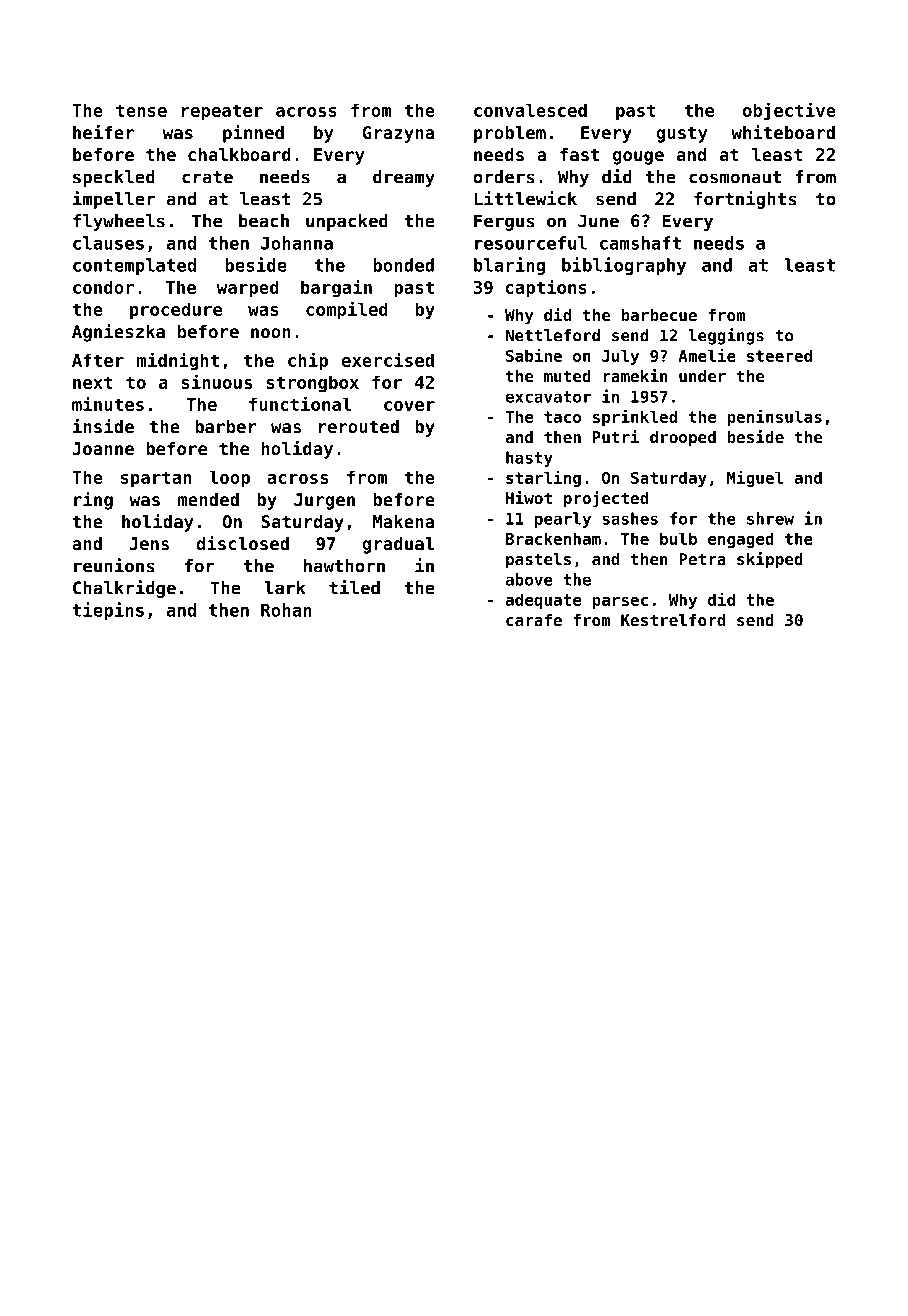 Image resolution: width=908 pixels, height=1316 pixels. What do you see at coordinates (529, 459) in the screenshot?
I see `hasty` at bounding box center [529, 459].
